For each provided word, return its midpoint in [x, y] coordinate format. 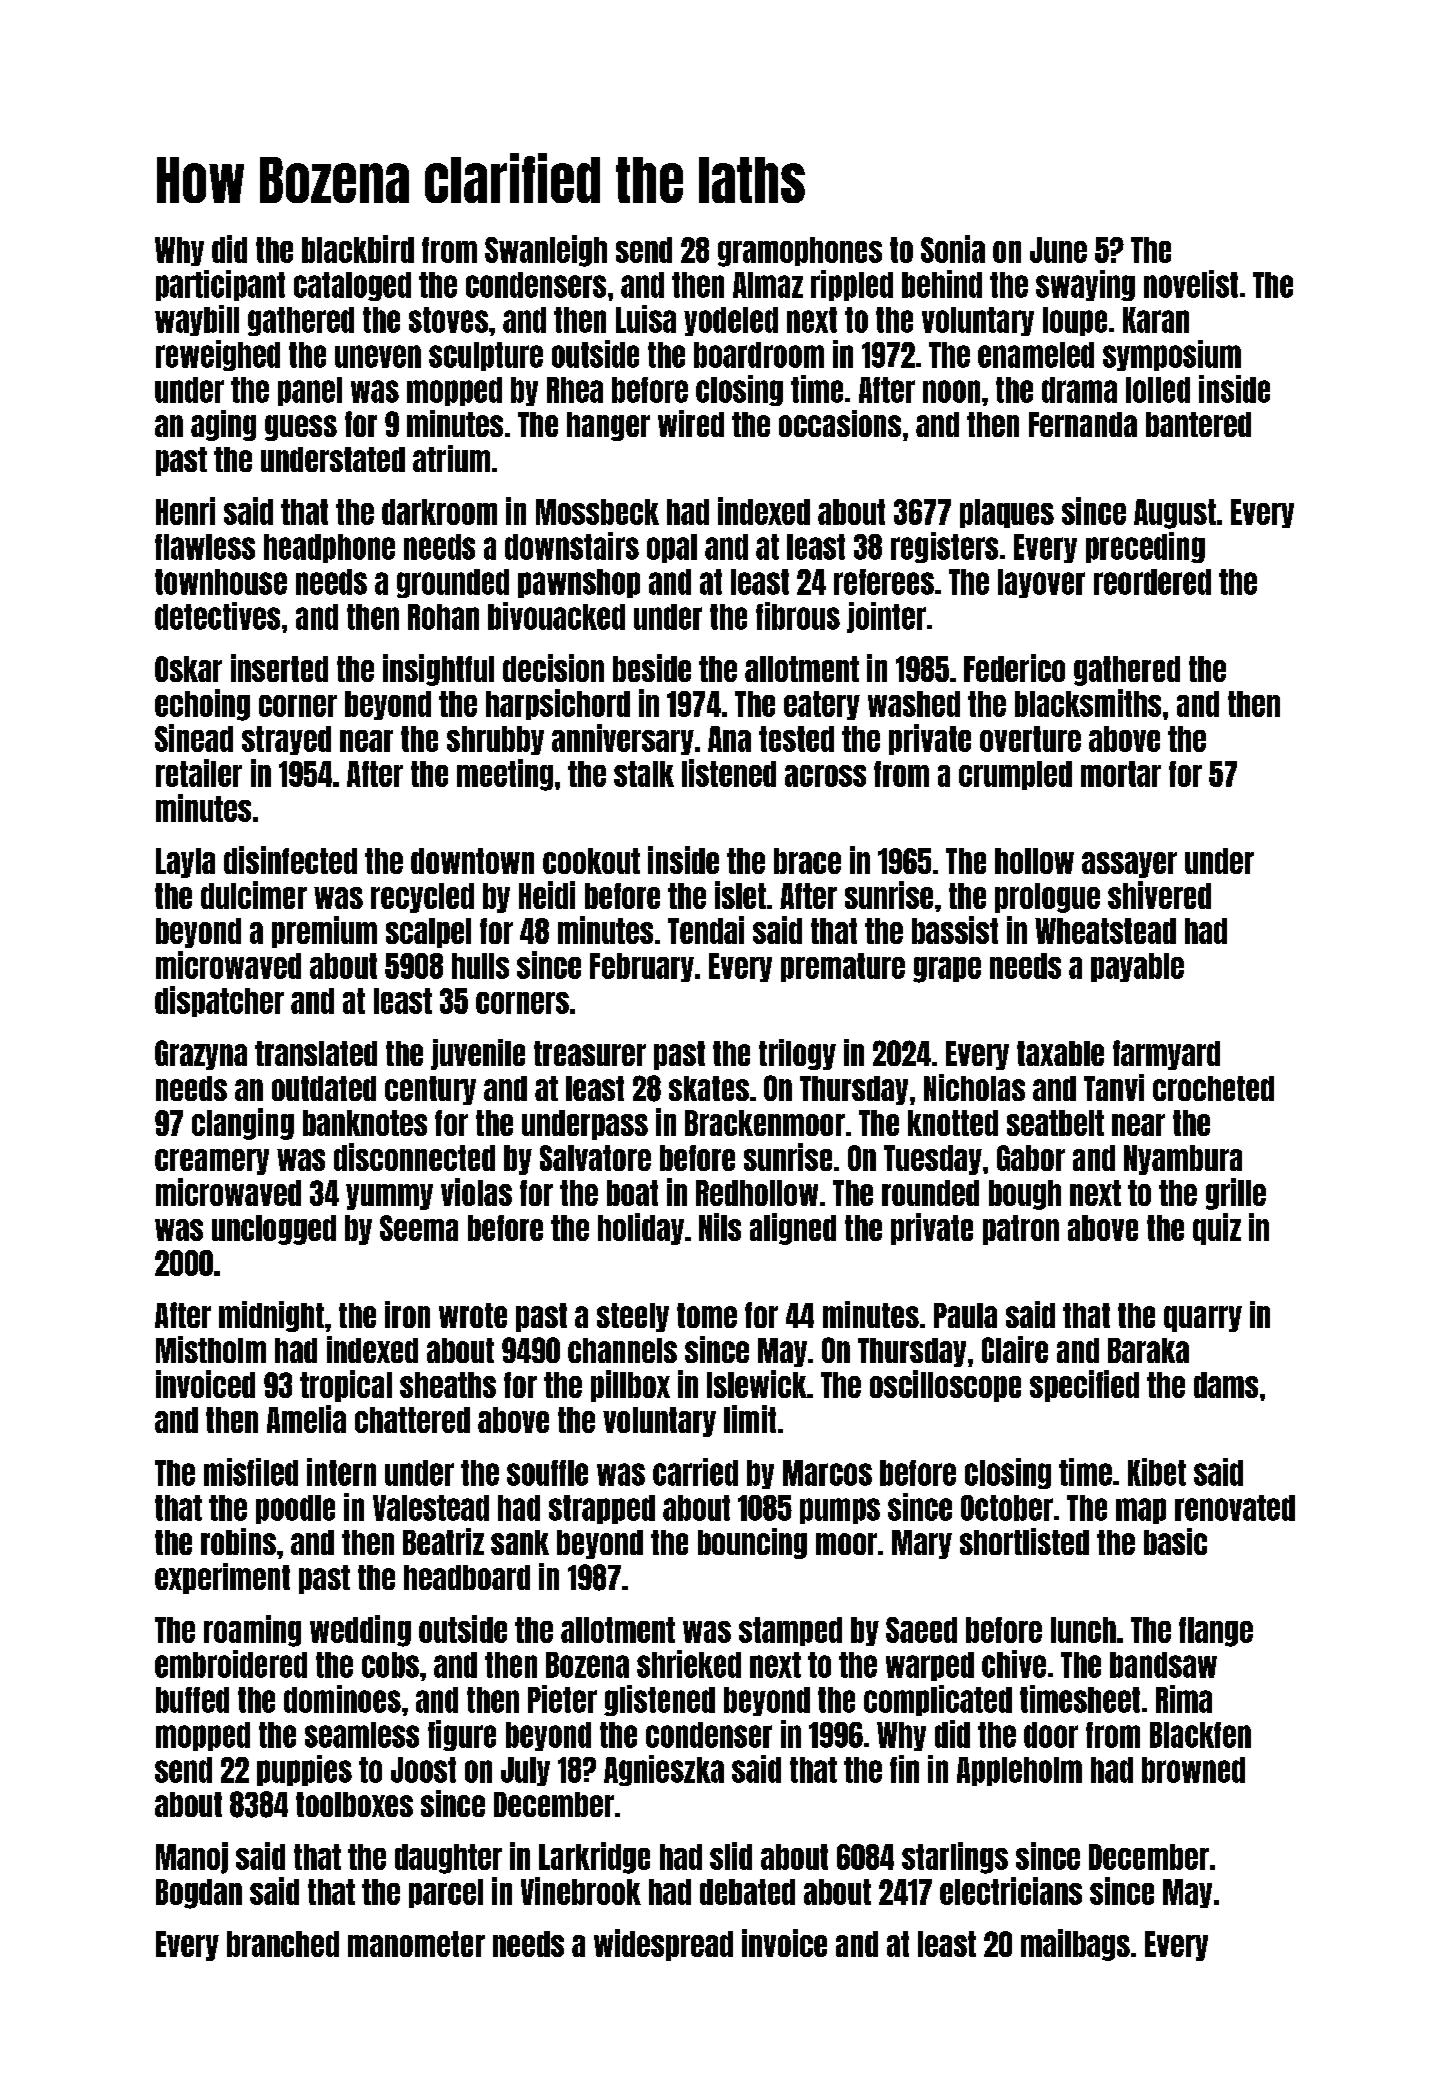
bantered [1198, 424]
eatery [822, 705]
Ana [729, 739]
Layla [185, 863]
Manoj [192, 1858]
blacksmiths [1088, 703]
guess [301, 428]
